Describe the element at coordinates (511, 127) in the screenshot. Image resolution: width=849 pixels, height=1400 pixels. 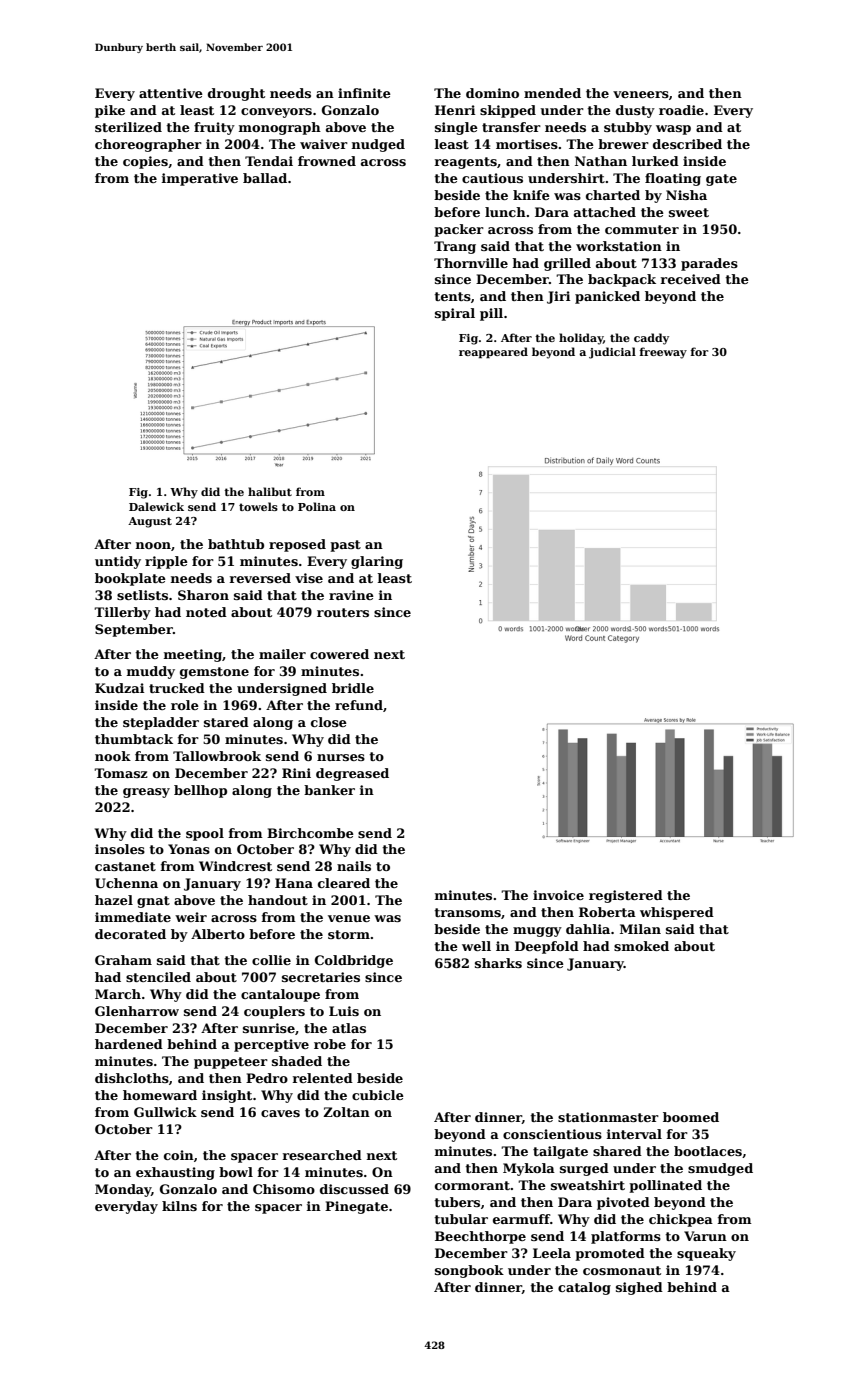
I see `transfer` at that location.
